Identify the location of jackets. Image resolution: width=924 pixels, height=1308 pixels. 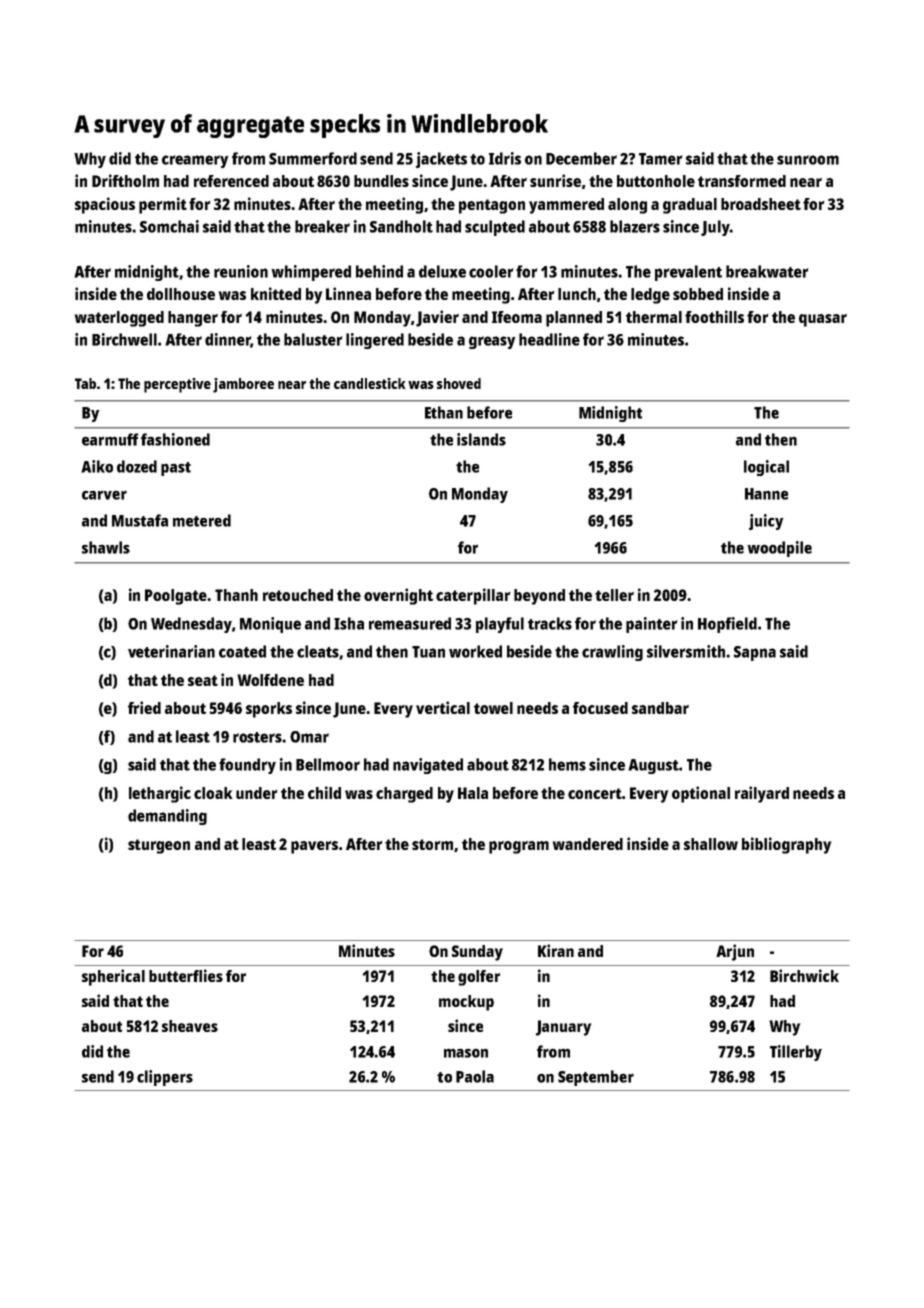
(441, 160).
